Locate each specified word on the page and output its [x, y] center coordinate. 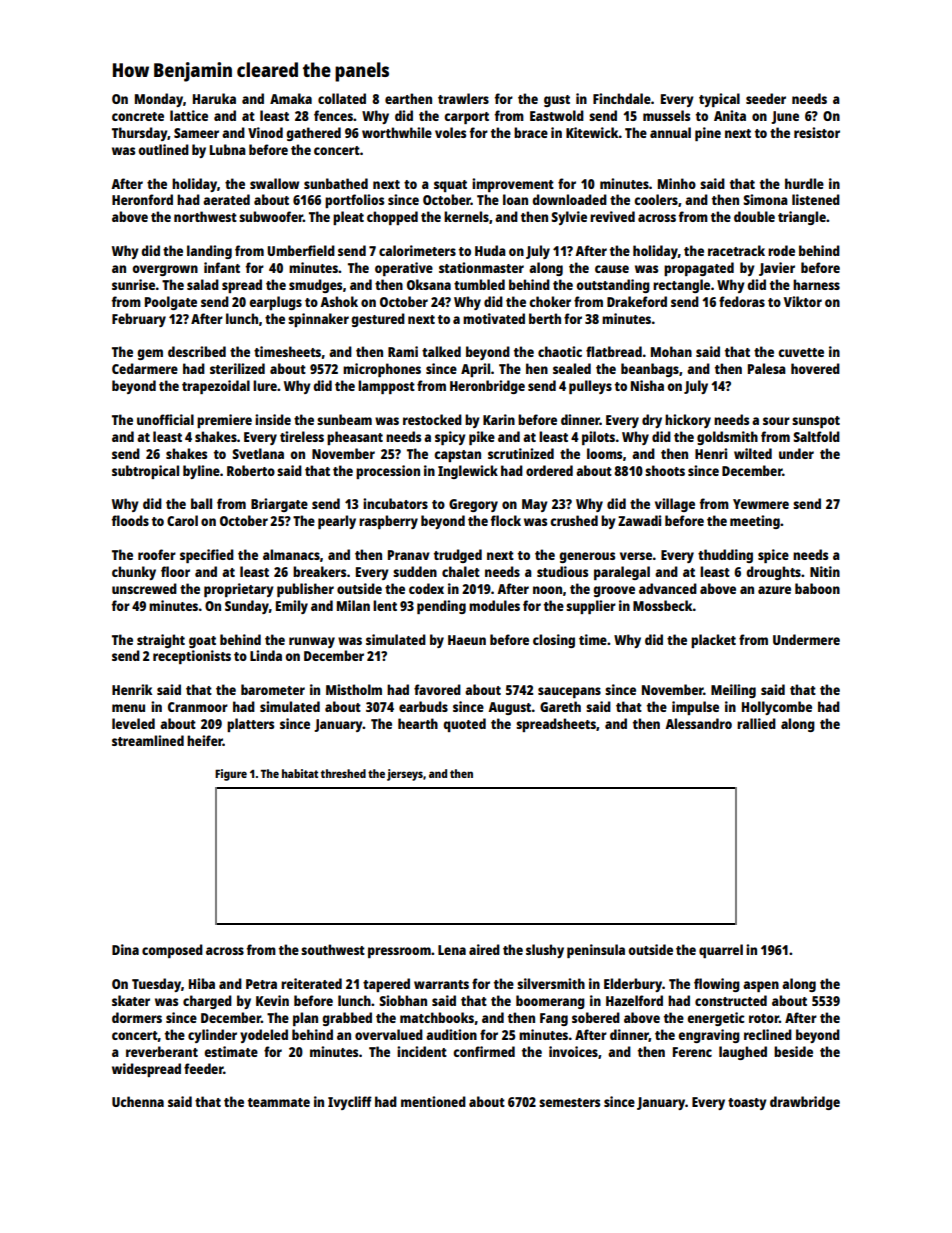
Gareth [560, 706]
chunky [134, 573]
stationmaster [481, 267]
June [785, 117]
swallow [274, 183]
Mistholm [354, 689]
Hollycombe [777, 708]
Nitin [825, 571]
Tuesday [156, 985]
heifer [205, 740]
